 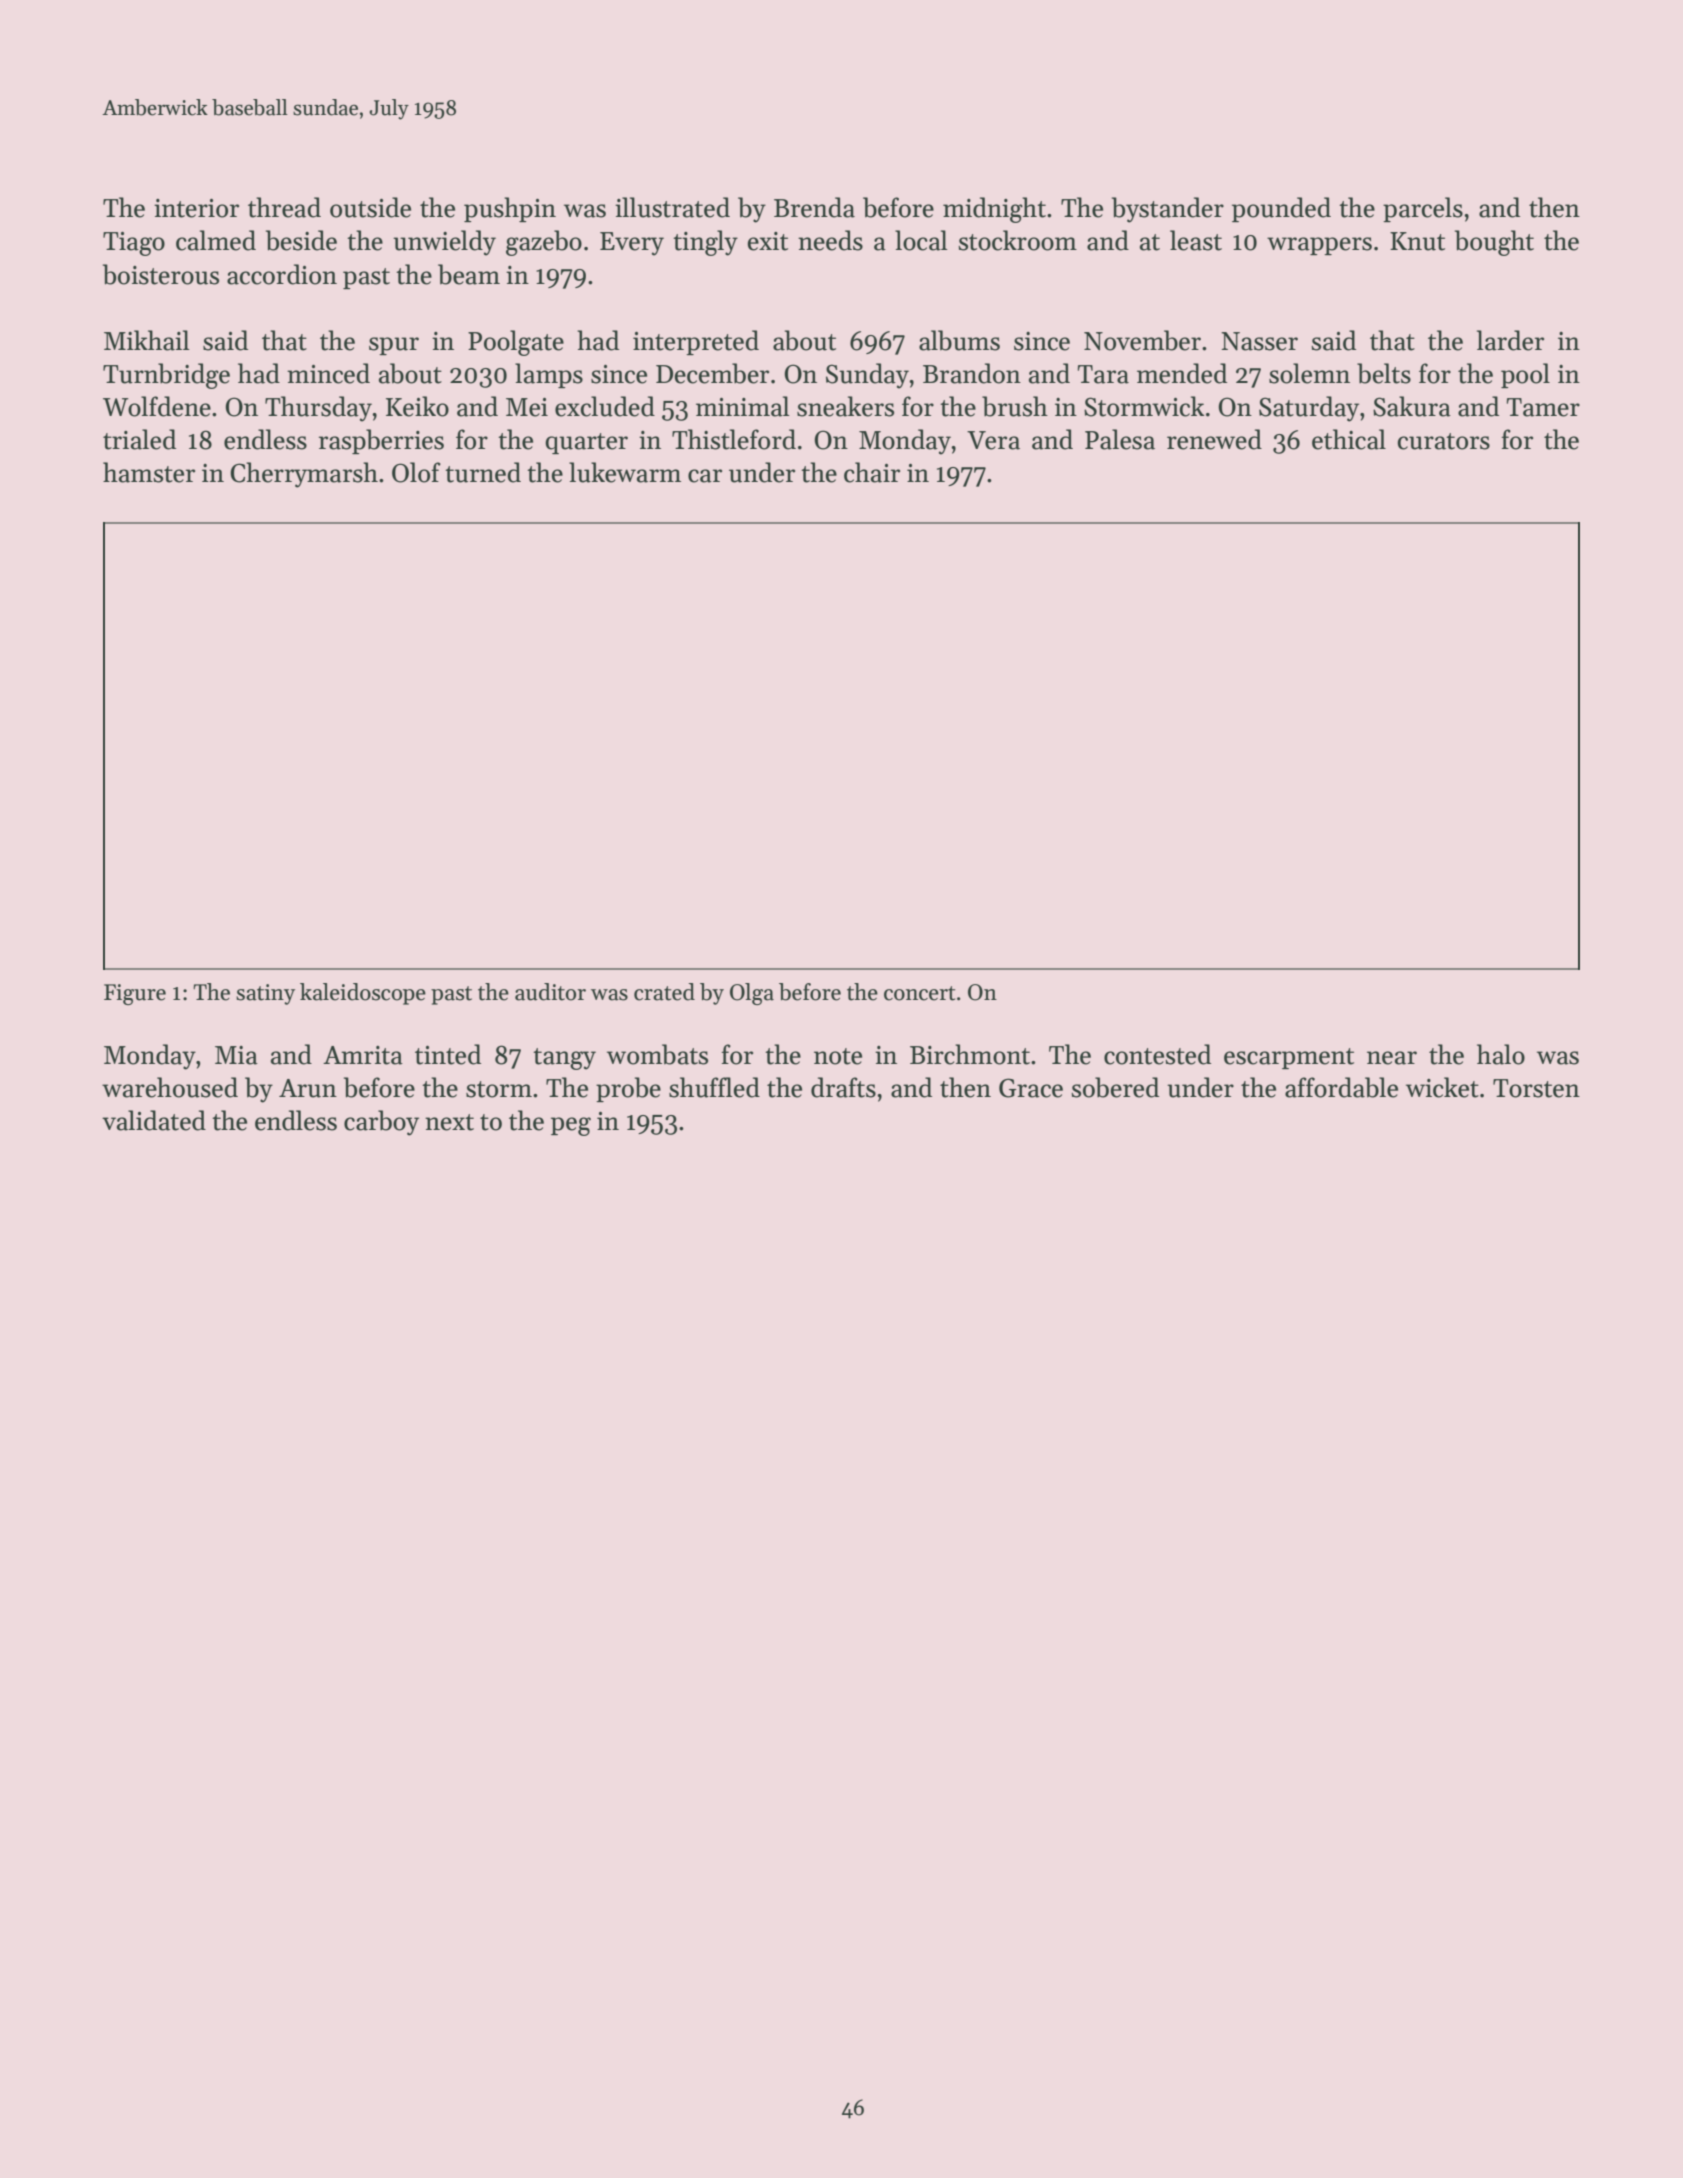 I want to click on turned, so click(x=483, y=472).
